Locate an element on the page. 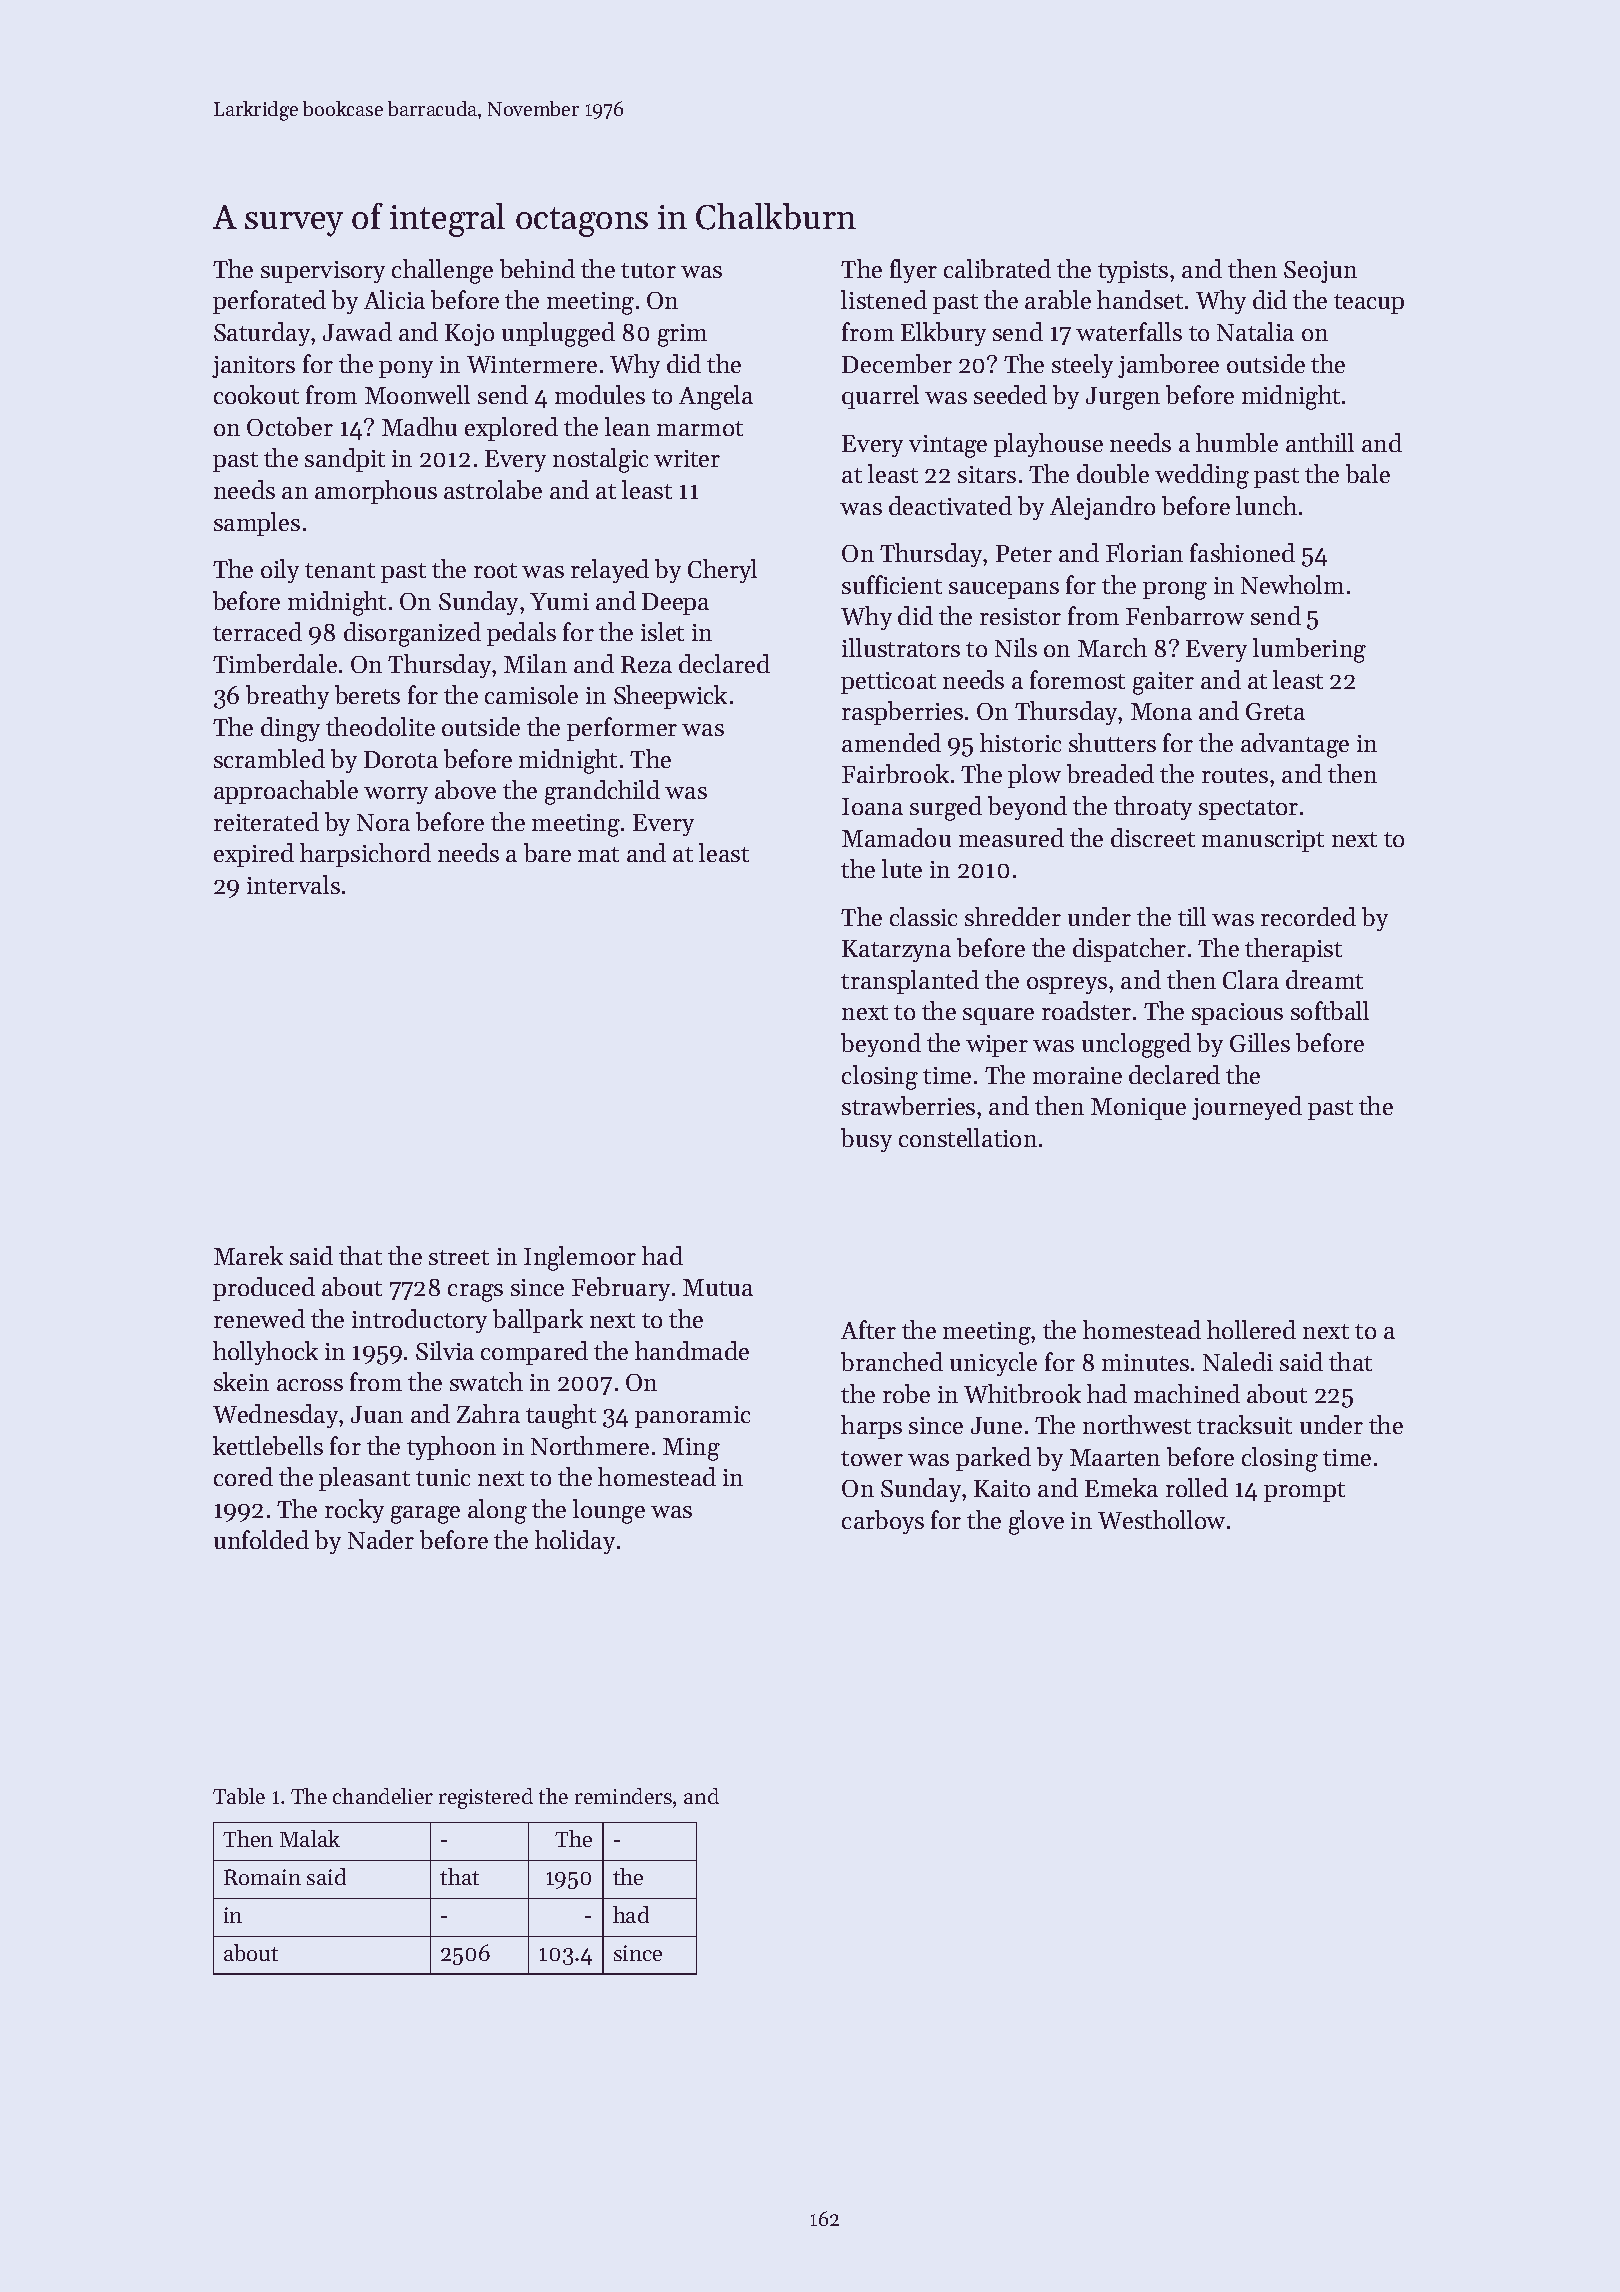  prompt is located at coordinates (1304, 1492).
